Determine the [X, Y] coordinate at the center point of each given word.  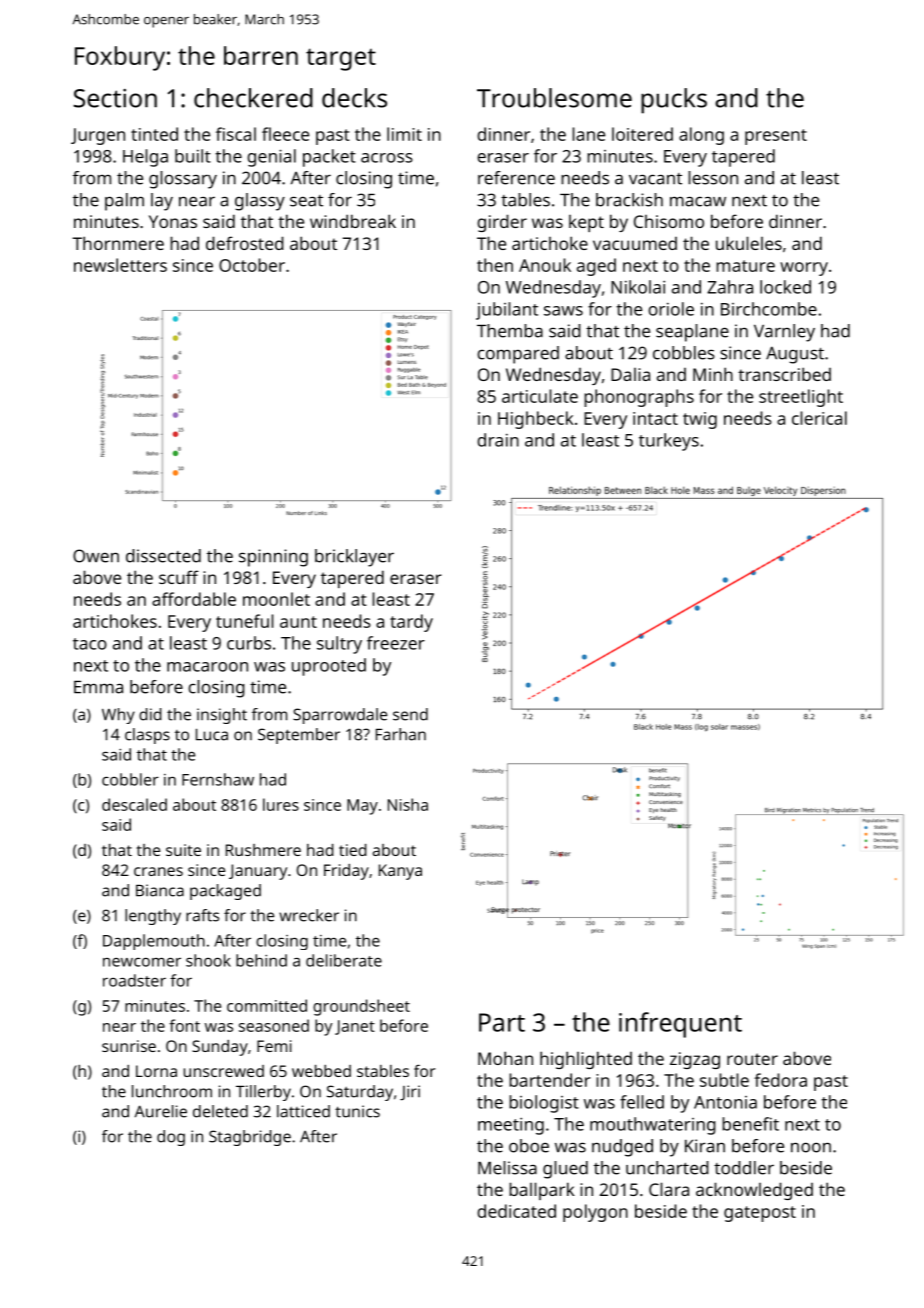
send [410, 714]
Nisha [408, 804]
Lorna [156, 1071]
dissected [163, 556]
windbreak [353, 221]
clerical [819, 418]
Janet [355, 1027]
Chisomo [669, 221]
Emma [98, 687]
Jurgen [98, 136]
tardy [411, 623]
